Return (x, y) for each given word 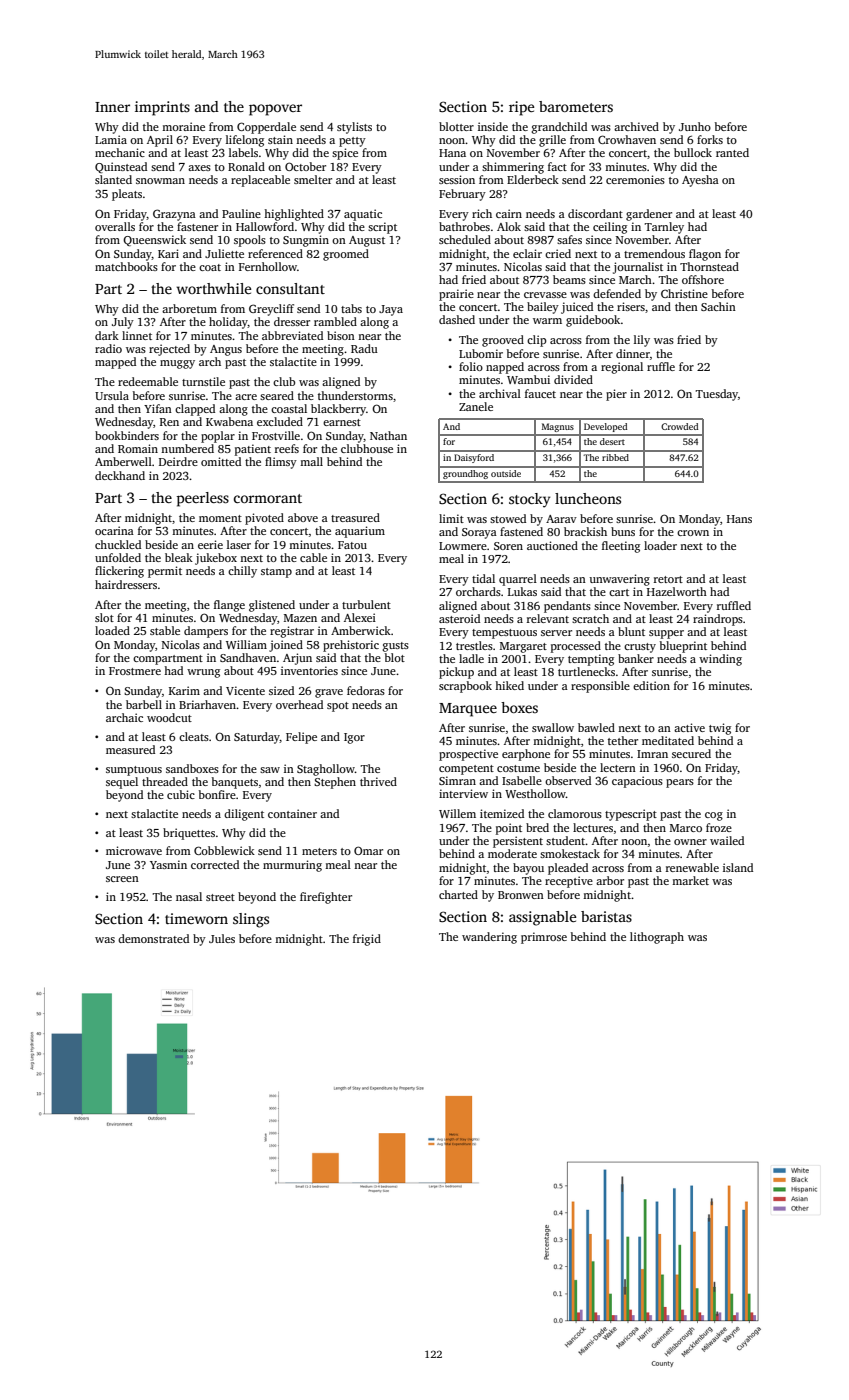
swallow (553, 727)
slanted (113, 179)
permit (165, 572)
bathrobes (464, 226)
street (220, 897)
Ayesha (700, 181)
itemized (502, 813)
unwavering (619, 580)
